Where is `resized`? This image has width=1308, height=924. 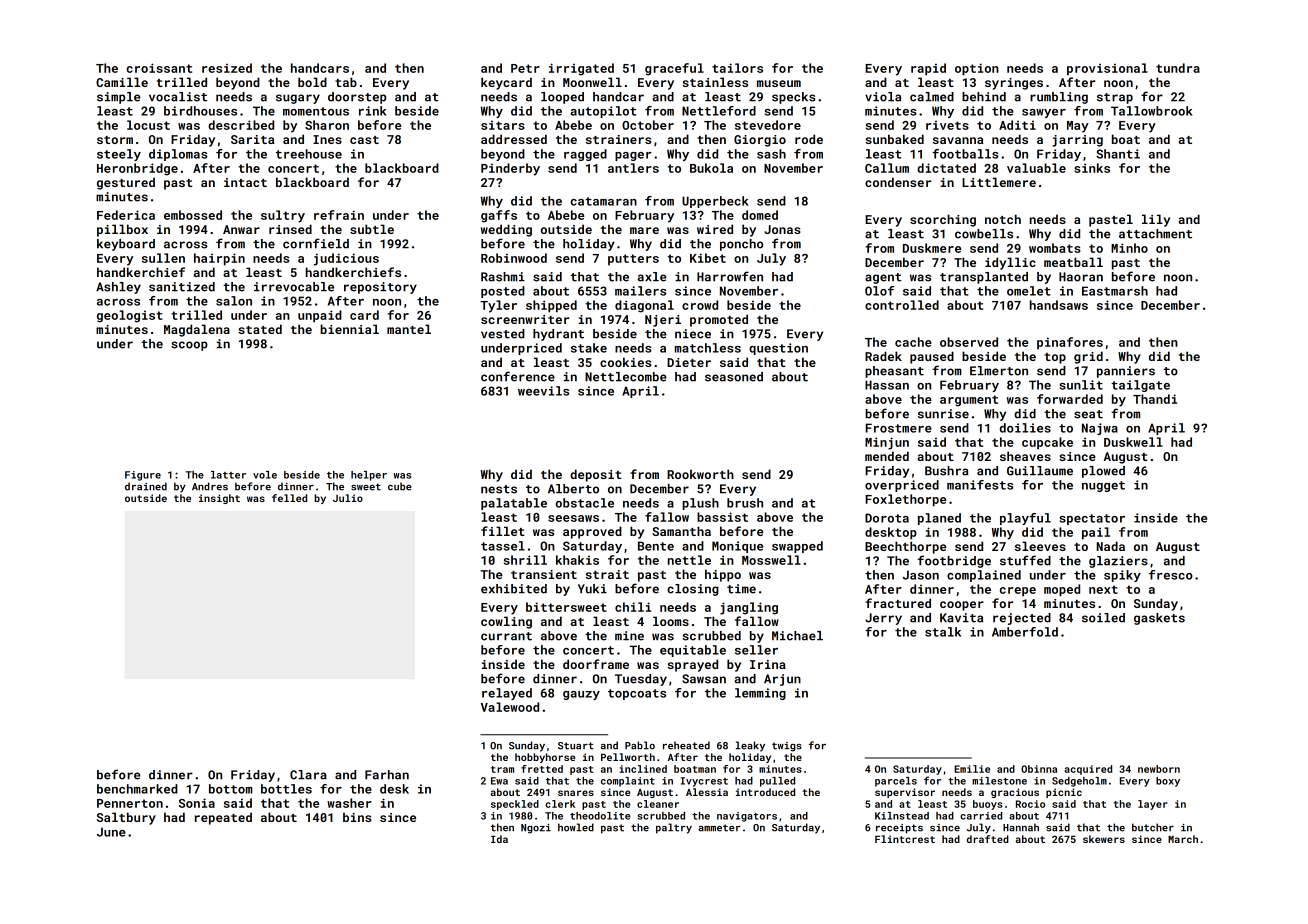
resized is located at coordinates (227, 68).
